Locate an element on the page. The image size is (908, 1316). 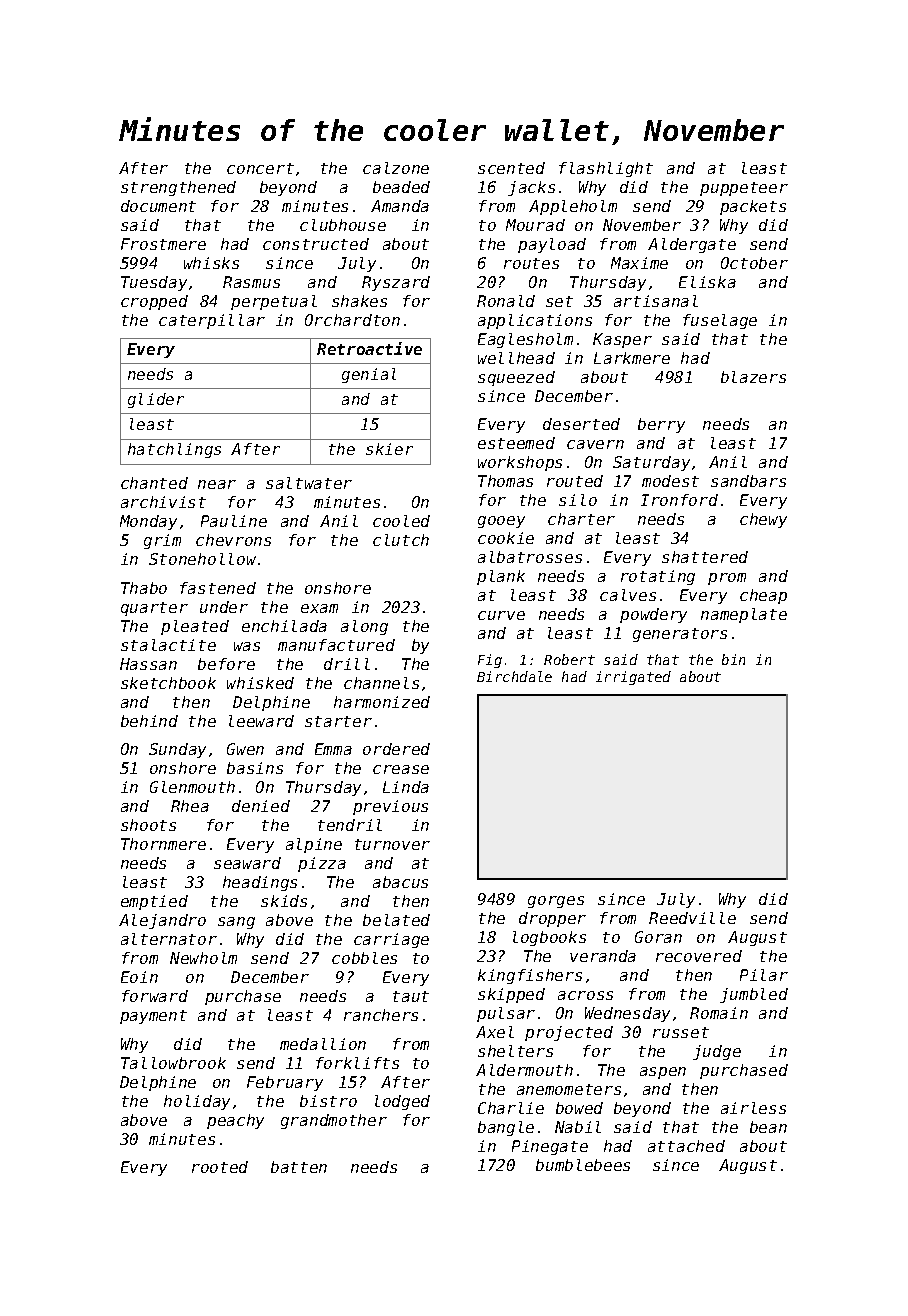
Tallowbrook is located at coordinates (173, 1063).
